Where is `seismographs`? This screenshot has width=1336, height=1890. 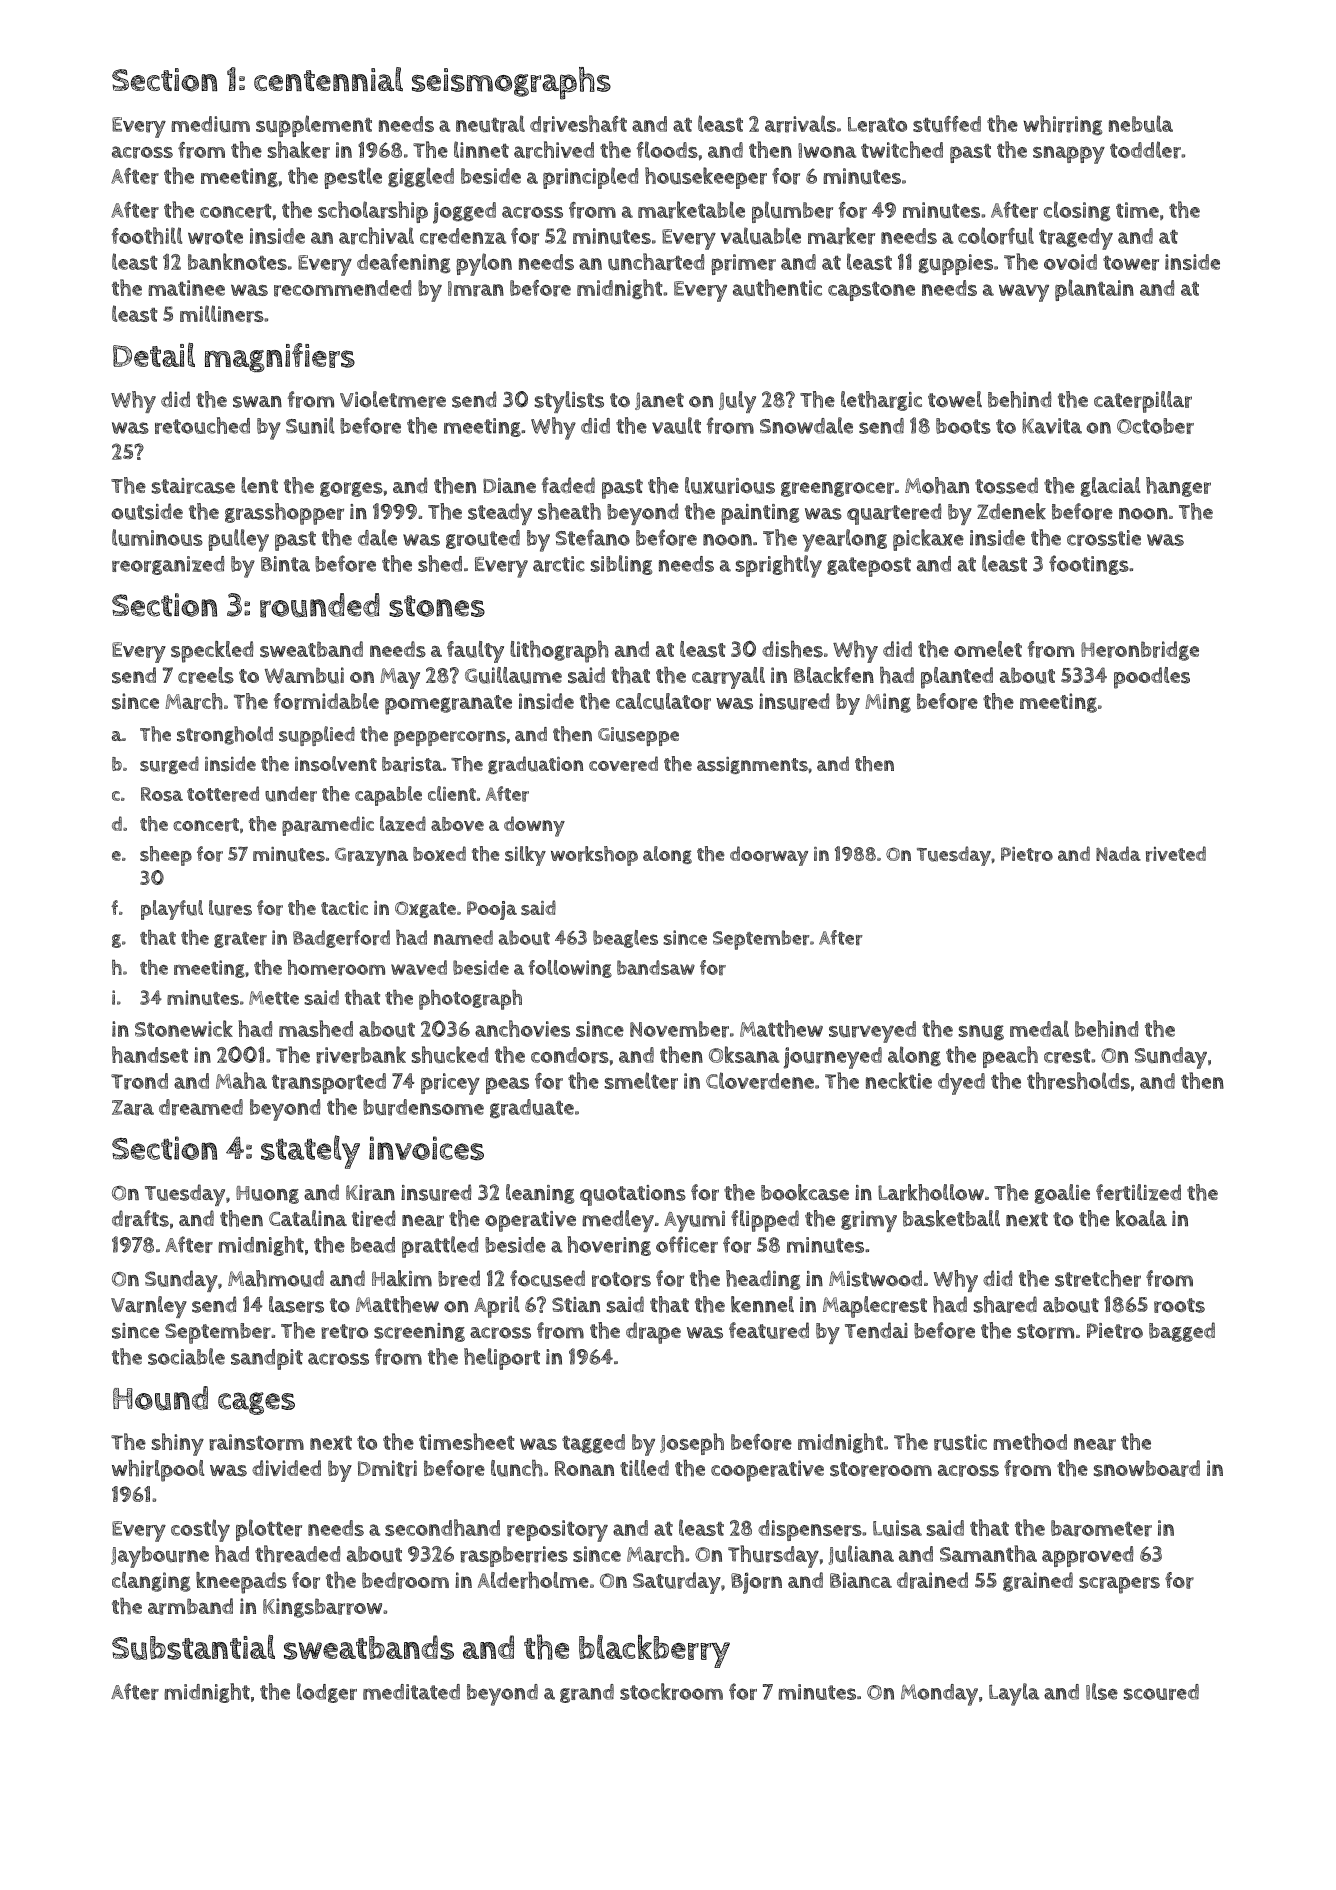 seismographs is located at coordinates (511, 83).
